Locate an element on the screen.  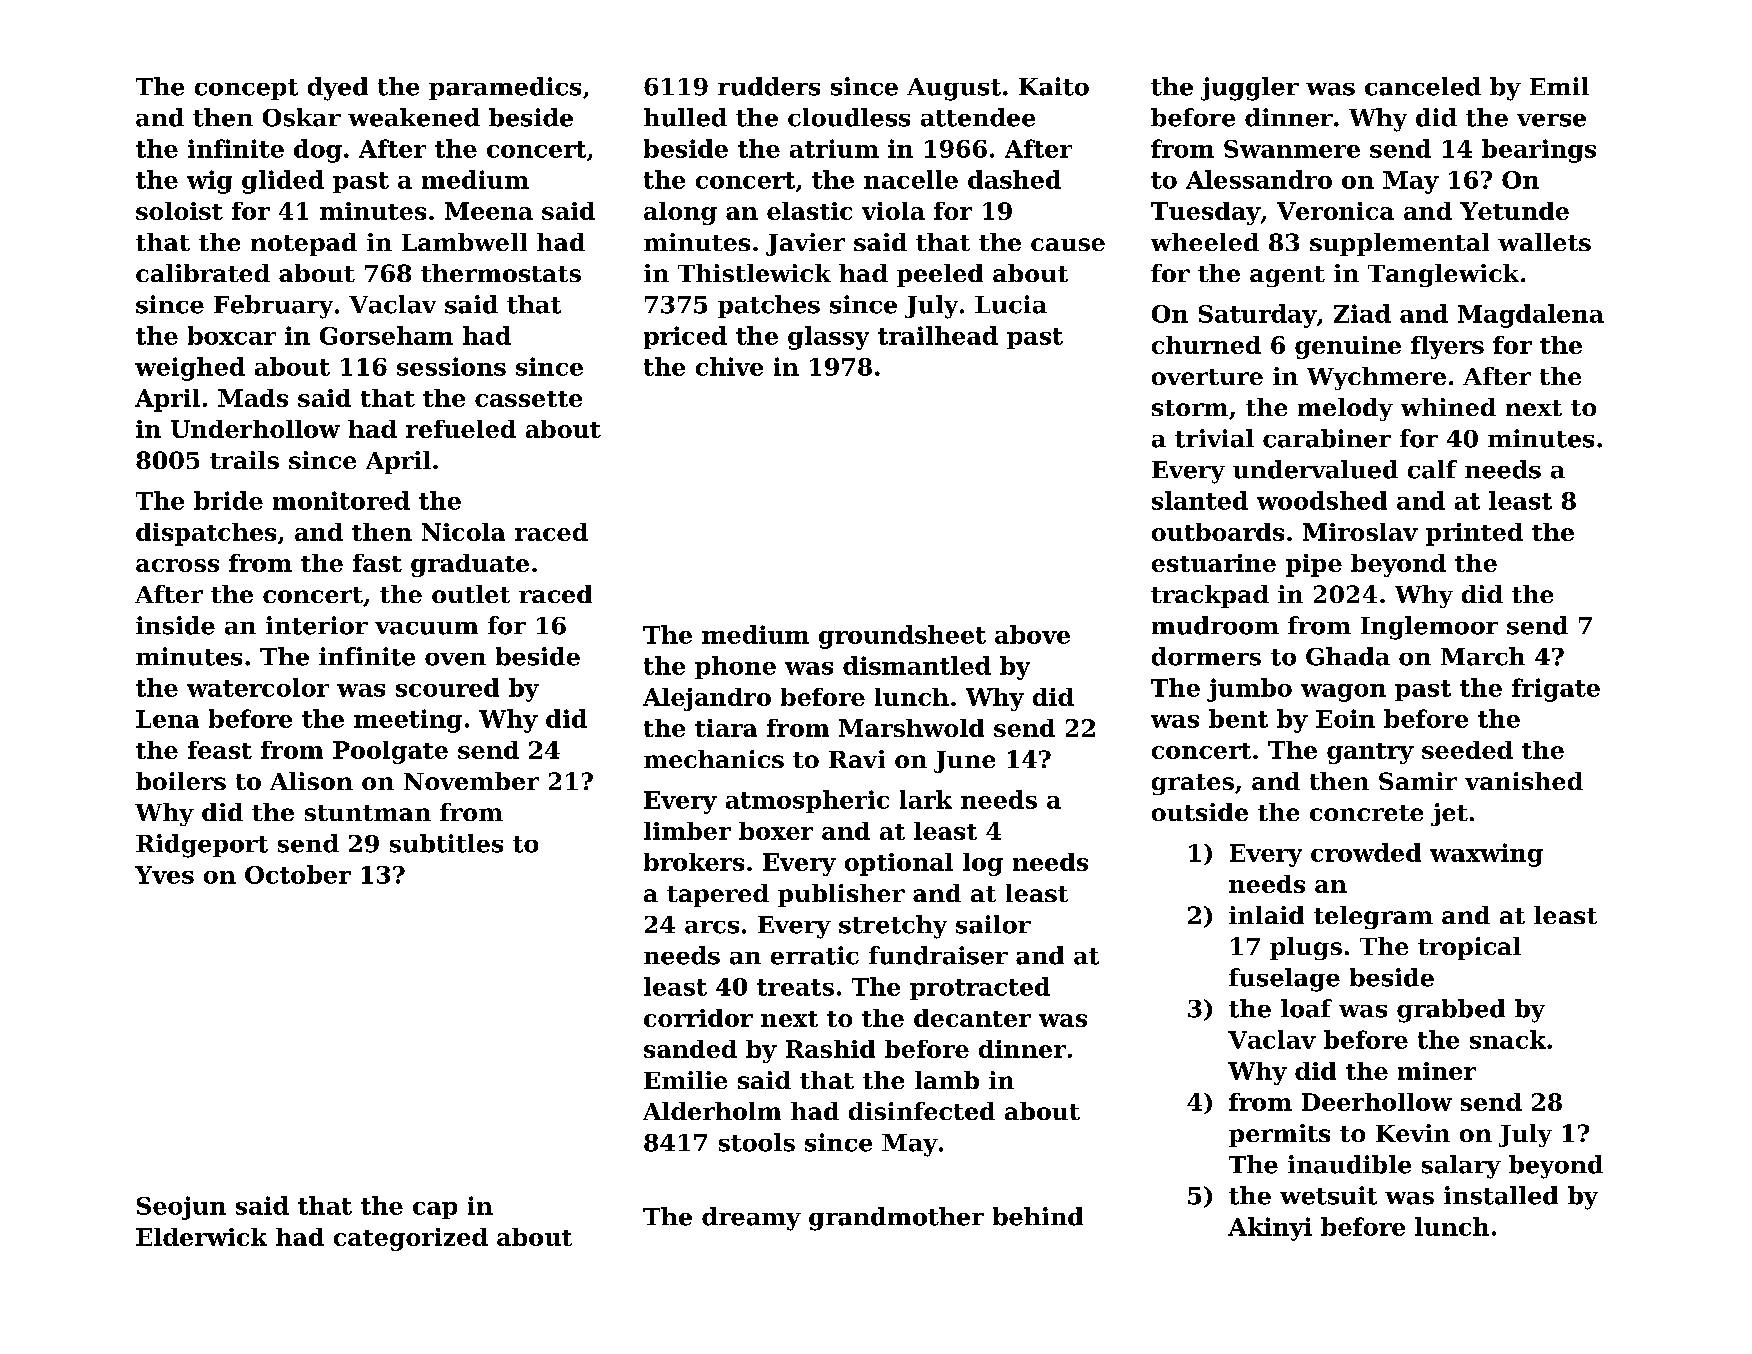
flyers is located at coordinates (1447, 347).
